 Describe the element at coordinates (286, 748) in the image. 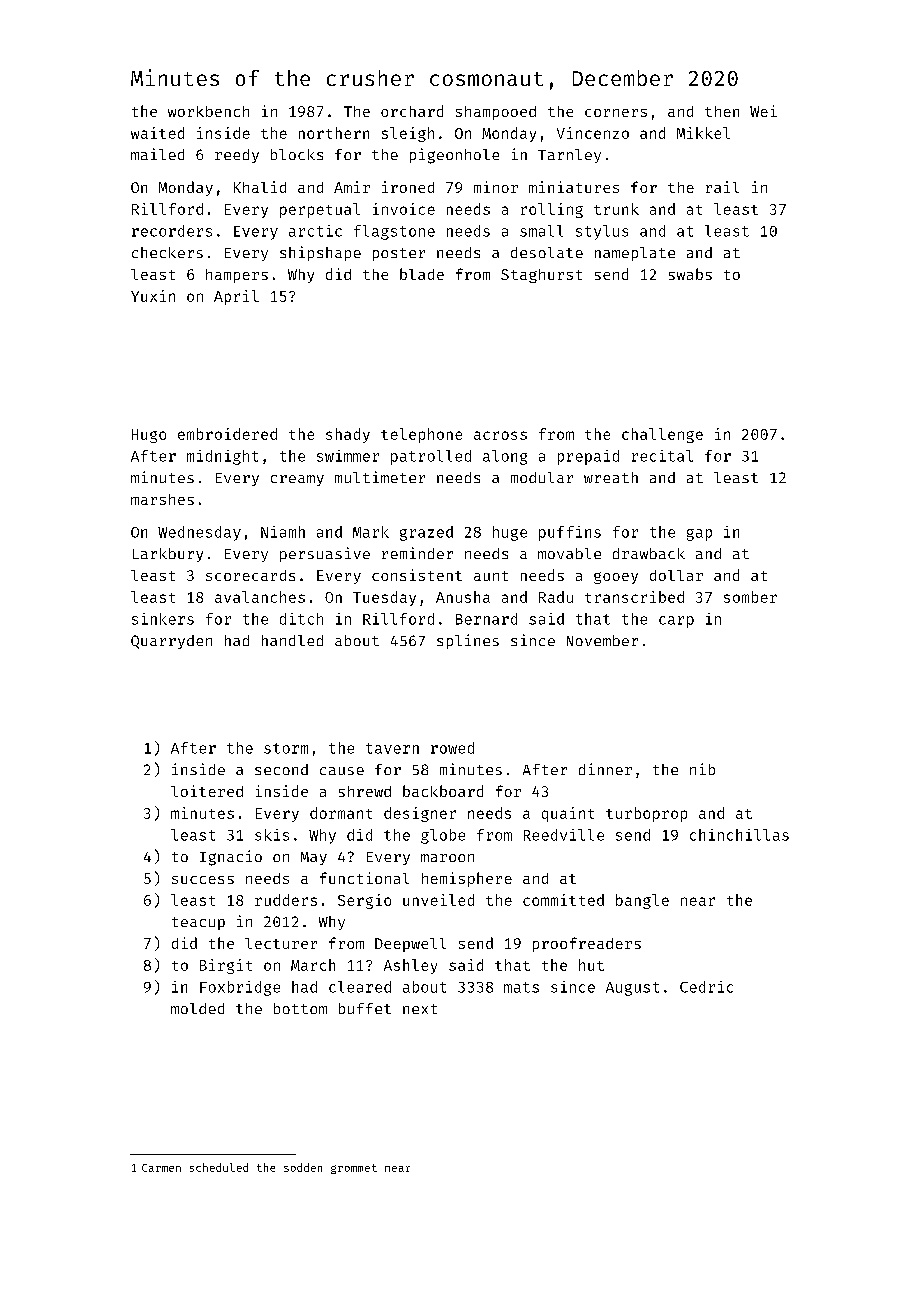

I see `storm` at that location.
